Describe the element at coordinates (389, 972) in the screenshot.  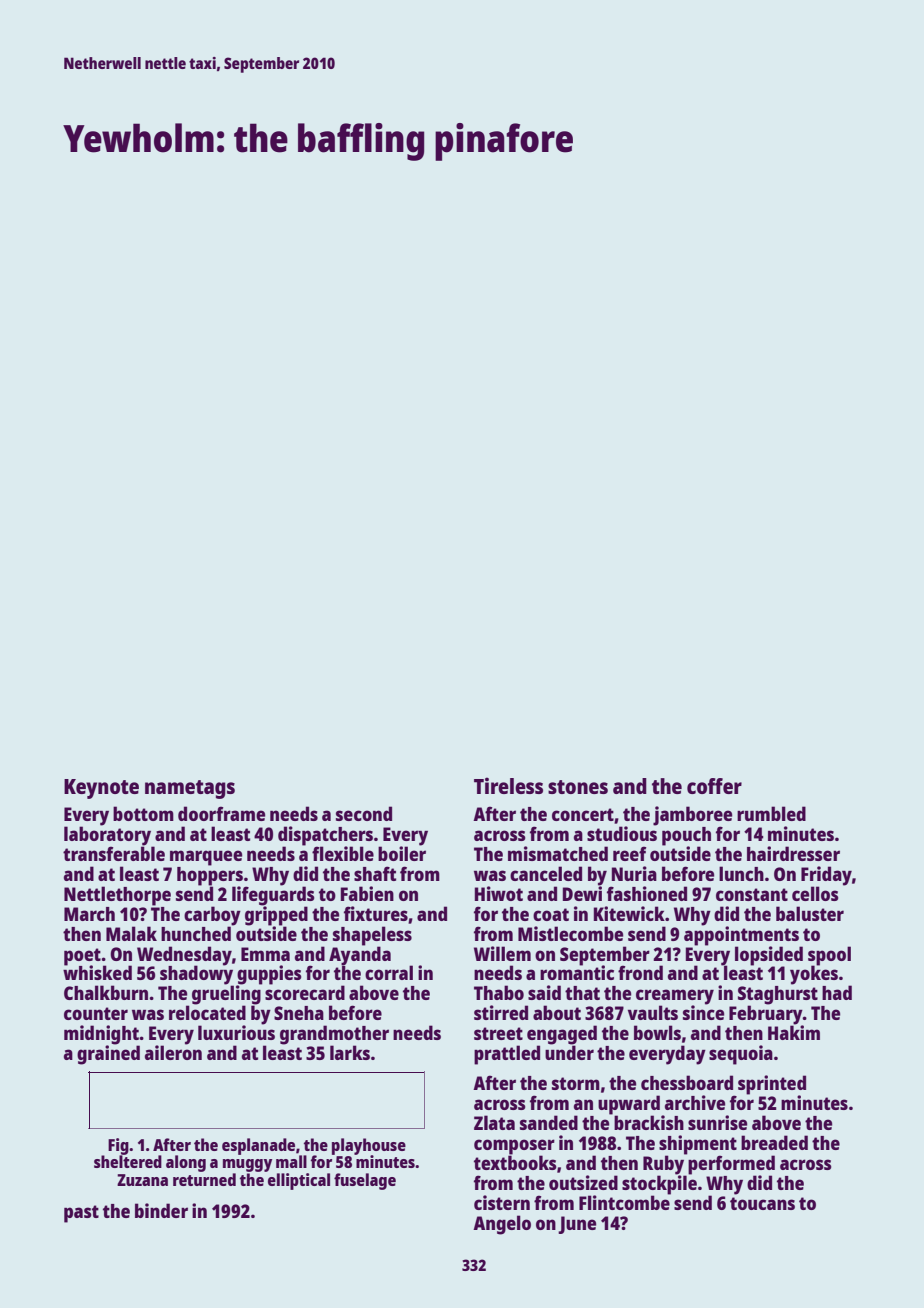
I see `corral` at that location.
